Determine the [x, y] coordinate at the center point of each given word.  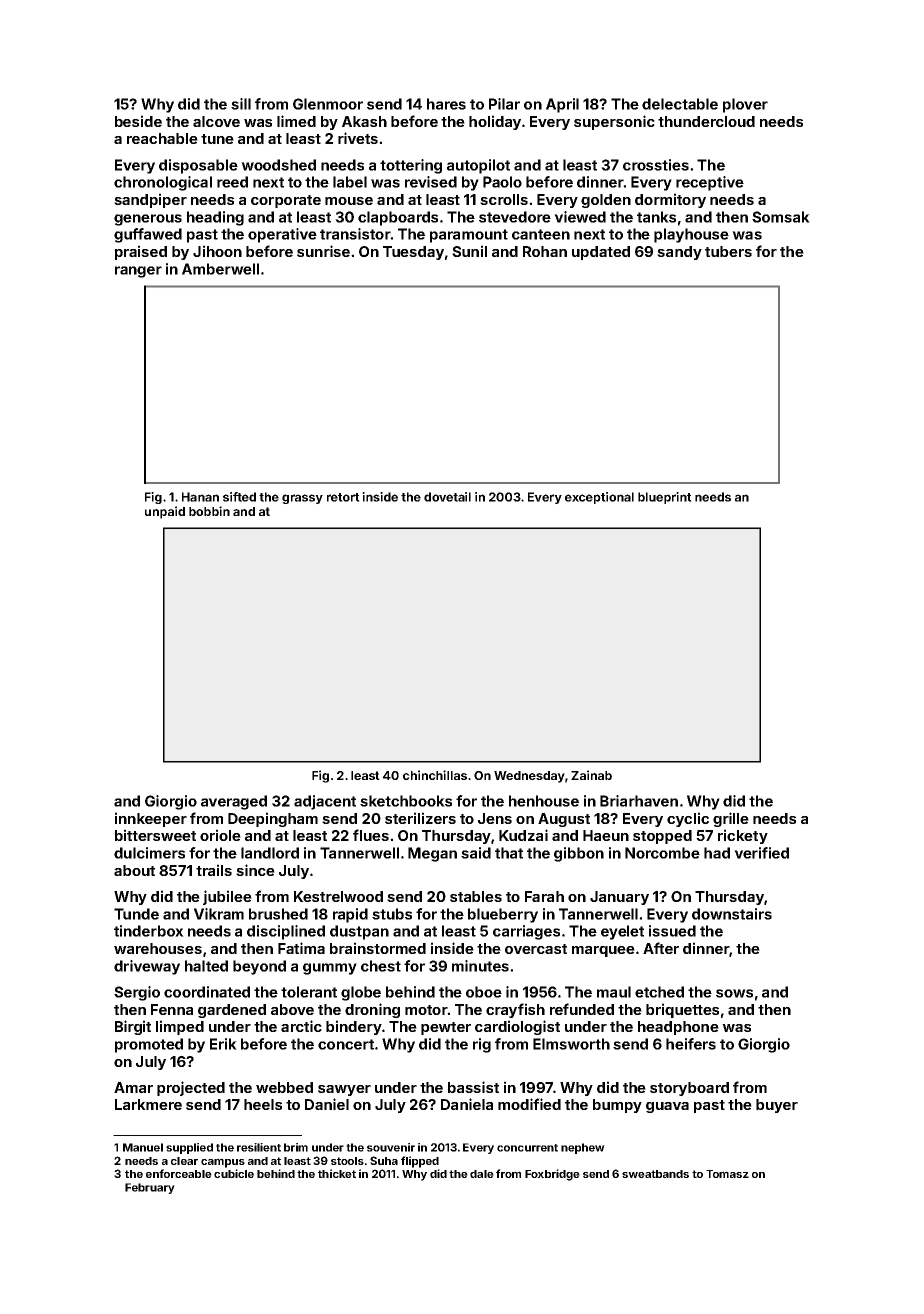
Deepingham [273, 819]
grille [731, 819]
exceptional [599, 498]
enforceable [179, 1173]
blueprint [665, 498]
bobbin [209, 511]
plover [745, 105]
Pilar [504, 104]
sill [241, 104]
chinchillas [435, 775]
